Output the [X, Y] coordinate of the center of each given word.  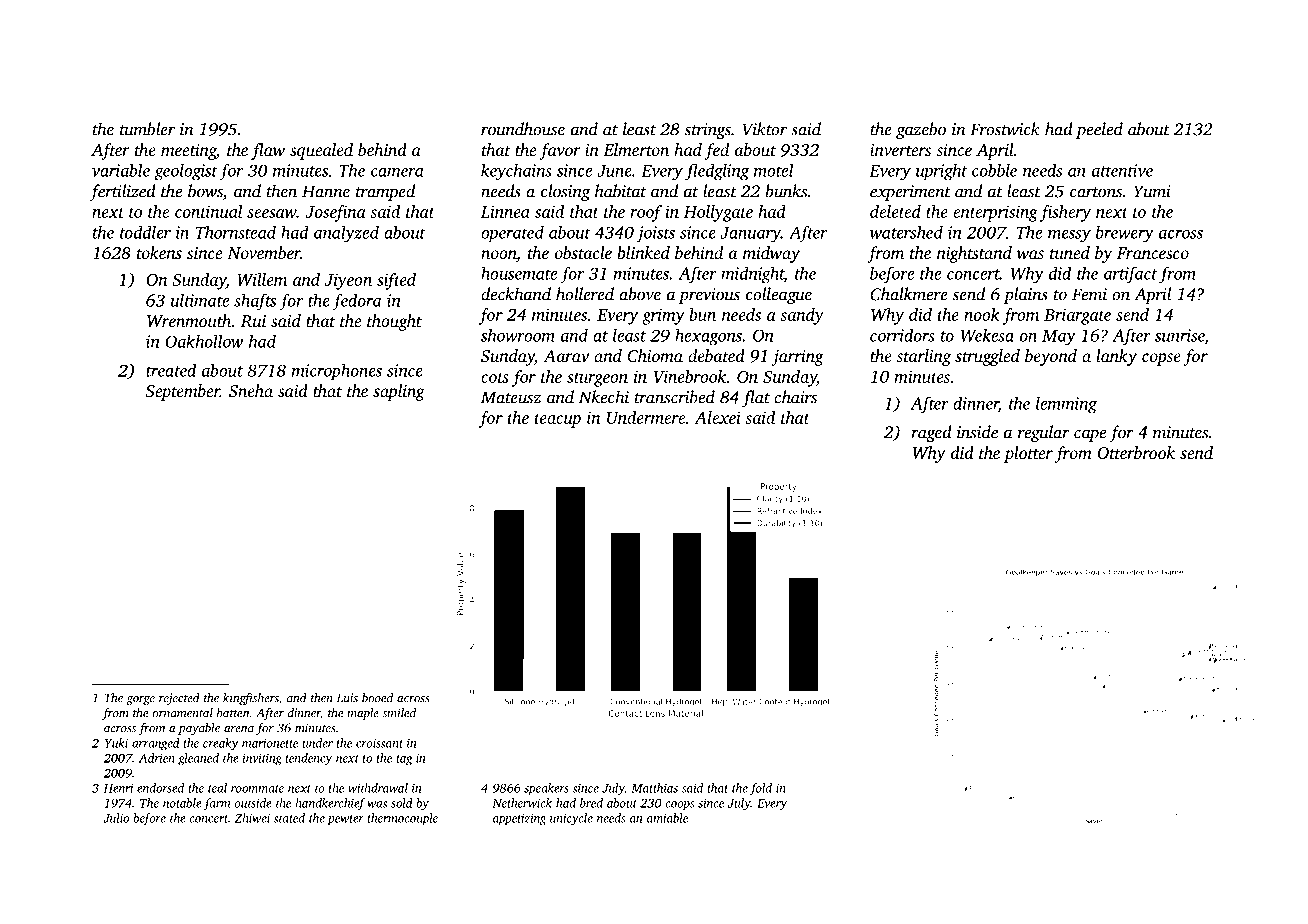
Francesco [1153, 253]
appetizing [519, 820]
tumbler [147, 129]
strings [708, 131]
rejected [179, 699]
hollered [585, 294]
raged [931, 433]
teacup [558, 420]
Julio [116, 818]
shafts [255, 301]
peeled [1099, 130]
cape [1090, 435]
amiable [667, 818]
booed [377, 698]
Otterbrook [1136, 453]
